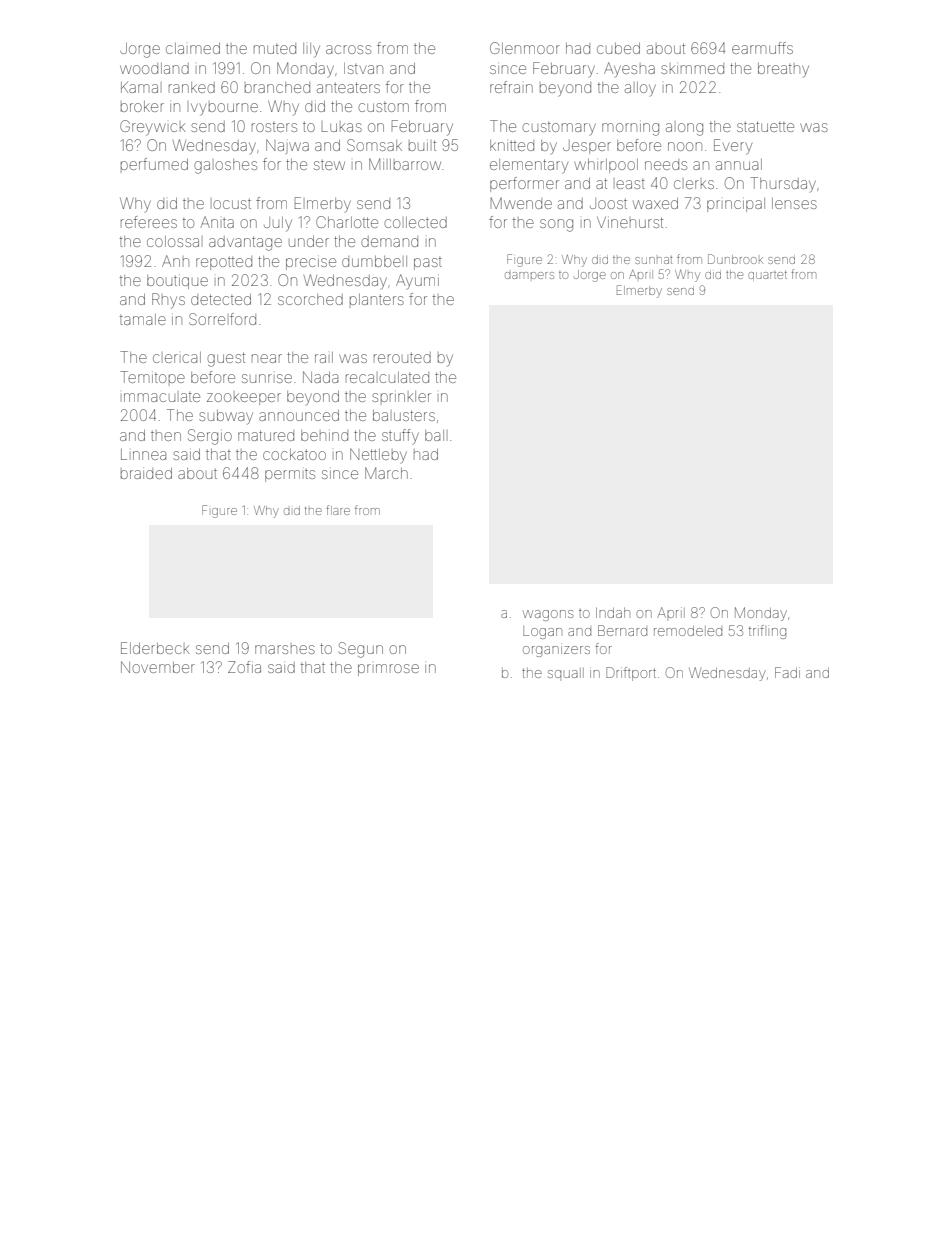 Image resolution: width=952 pixels, height=1233 pixels. I want to click on November, so click(158, 667).
